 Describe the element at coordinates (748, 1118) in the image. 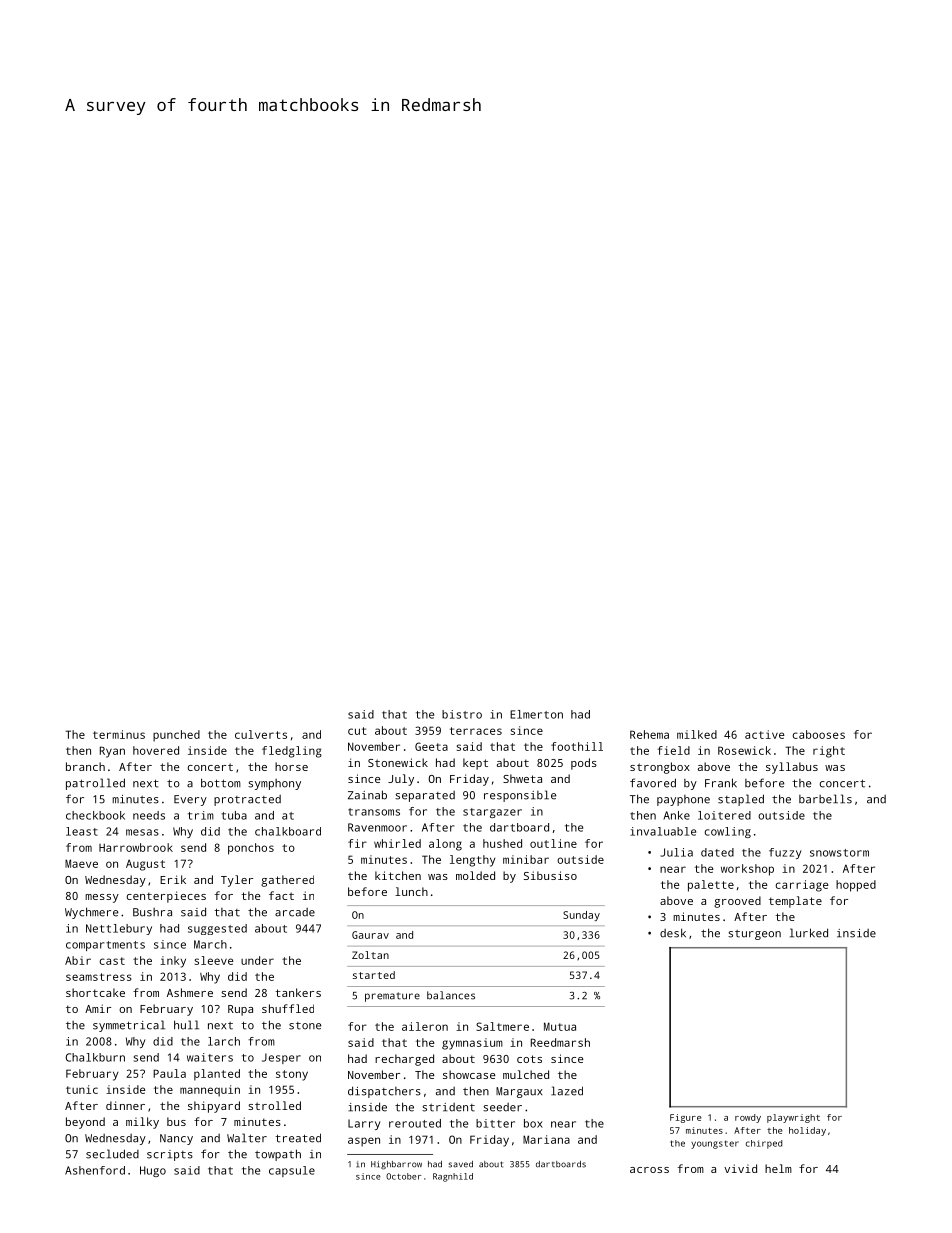

I see `rowdy` at that location.
